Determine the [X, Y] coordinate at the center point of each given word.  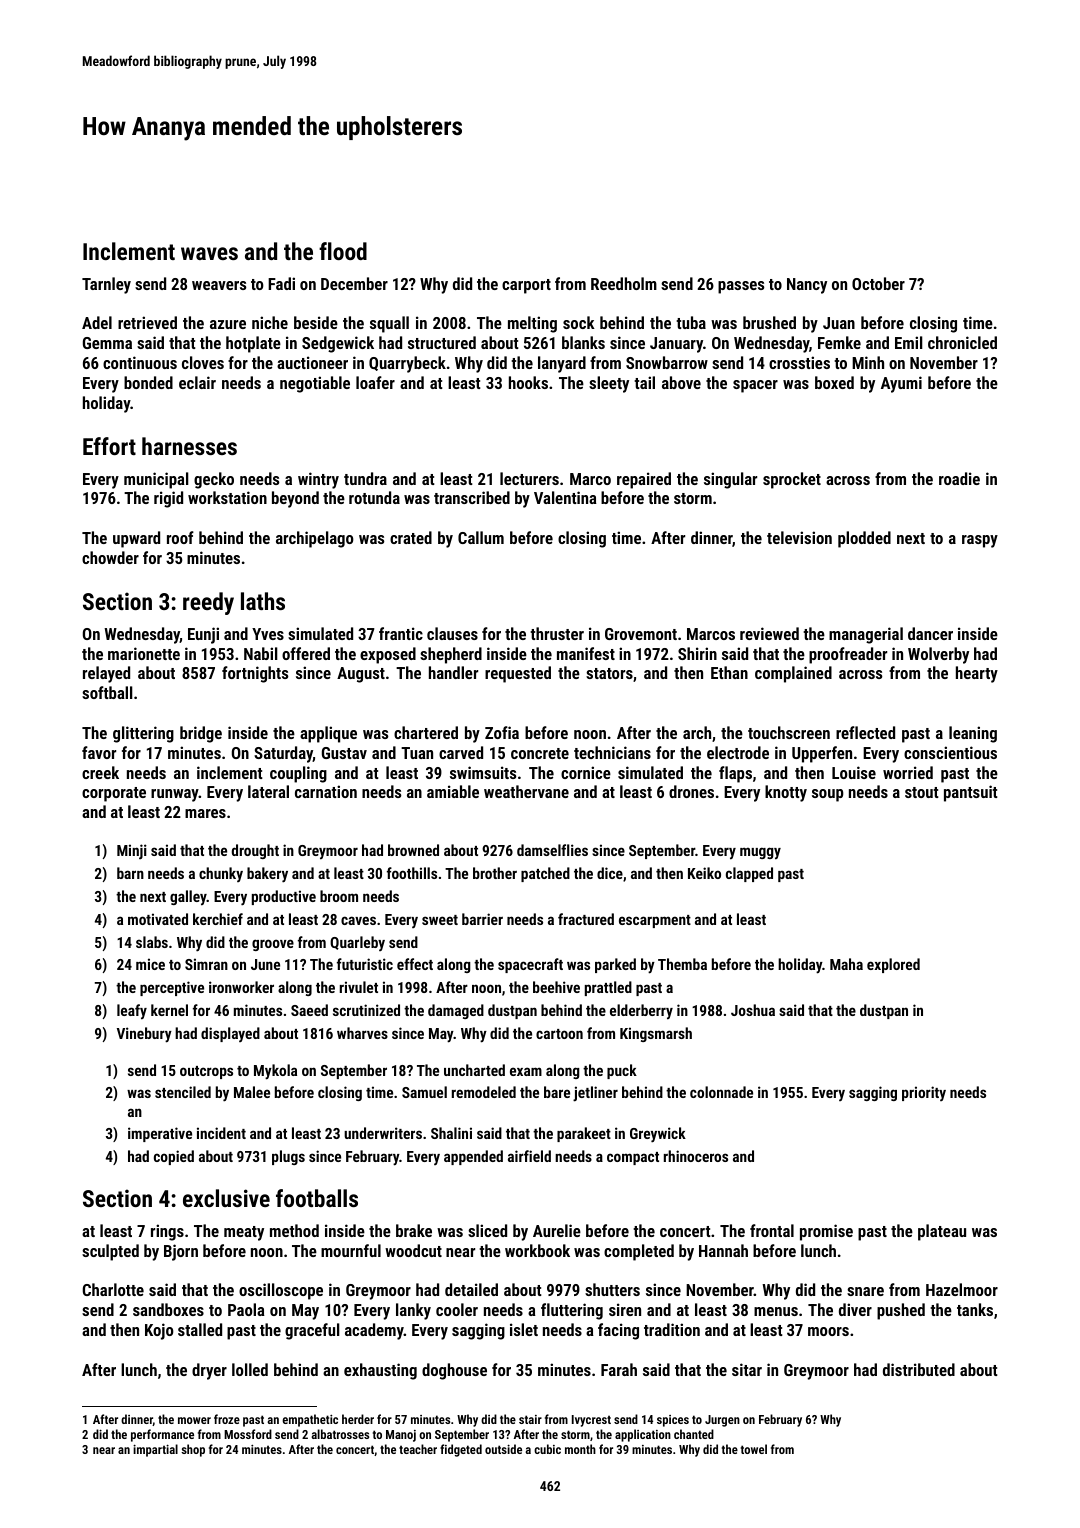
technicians [612, 752]
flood [343, 251]
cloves [203, 362]
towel [754, 1449]
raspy [980, 541]
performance [162, 1435]
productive [284, 897]
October [878, 283]
